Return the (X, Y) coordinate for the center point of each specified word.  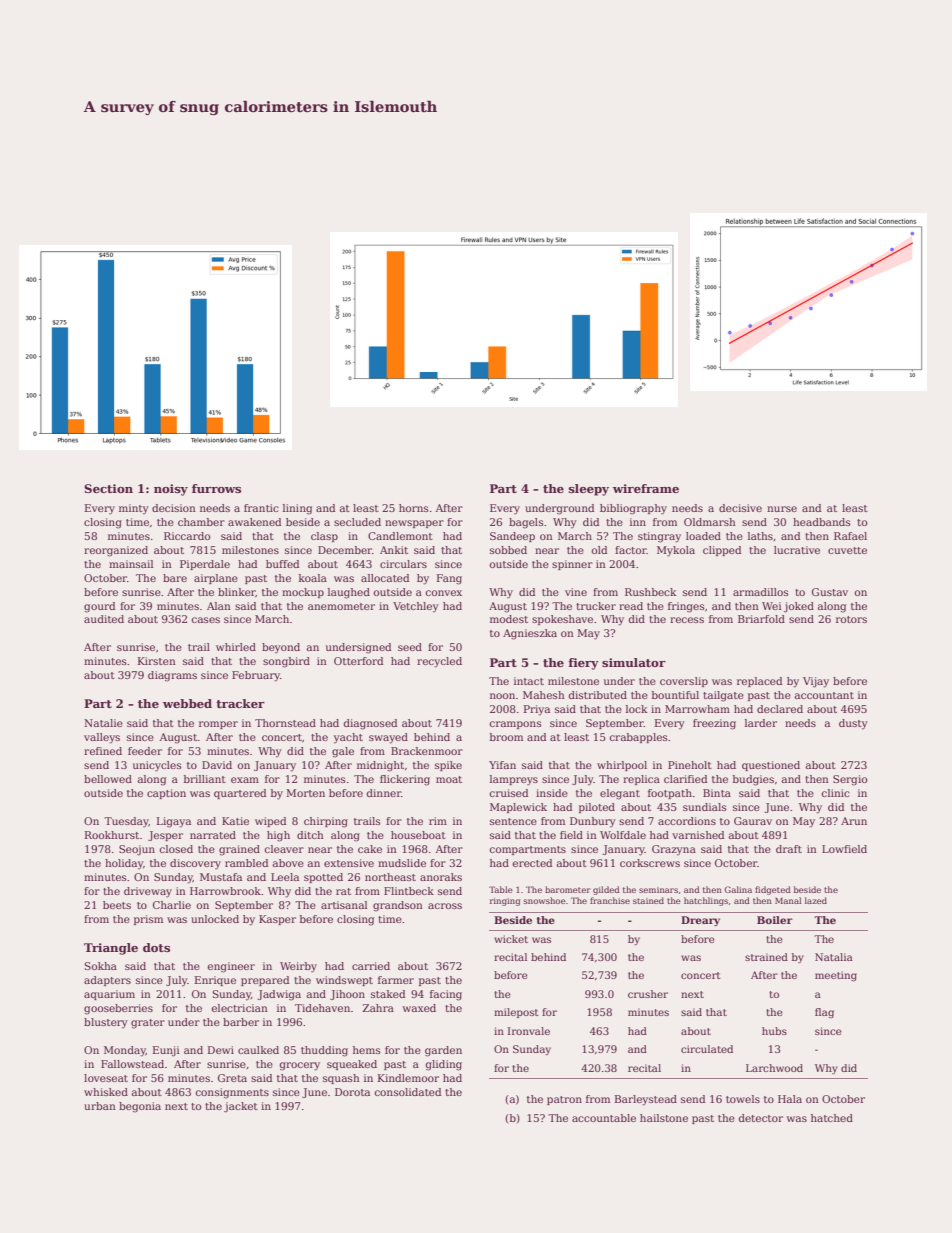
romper (218, 725)
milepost (516, 1013)
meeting (836, 976)
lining (297, 509)
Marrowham (697, 709)
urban (100, 1106)
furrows (216, 488)
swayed (388, 738)
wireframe (646, 488)
